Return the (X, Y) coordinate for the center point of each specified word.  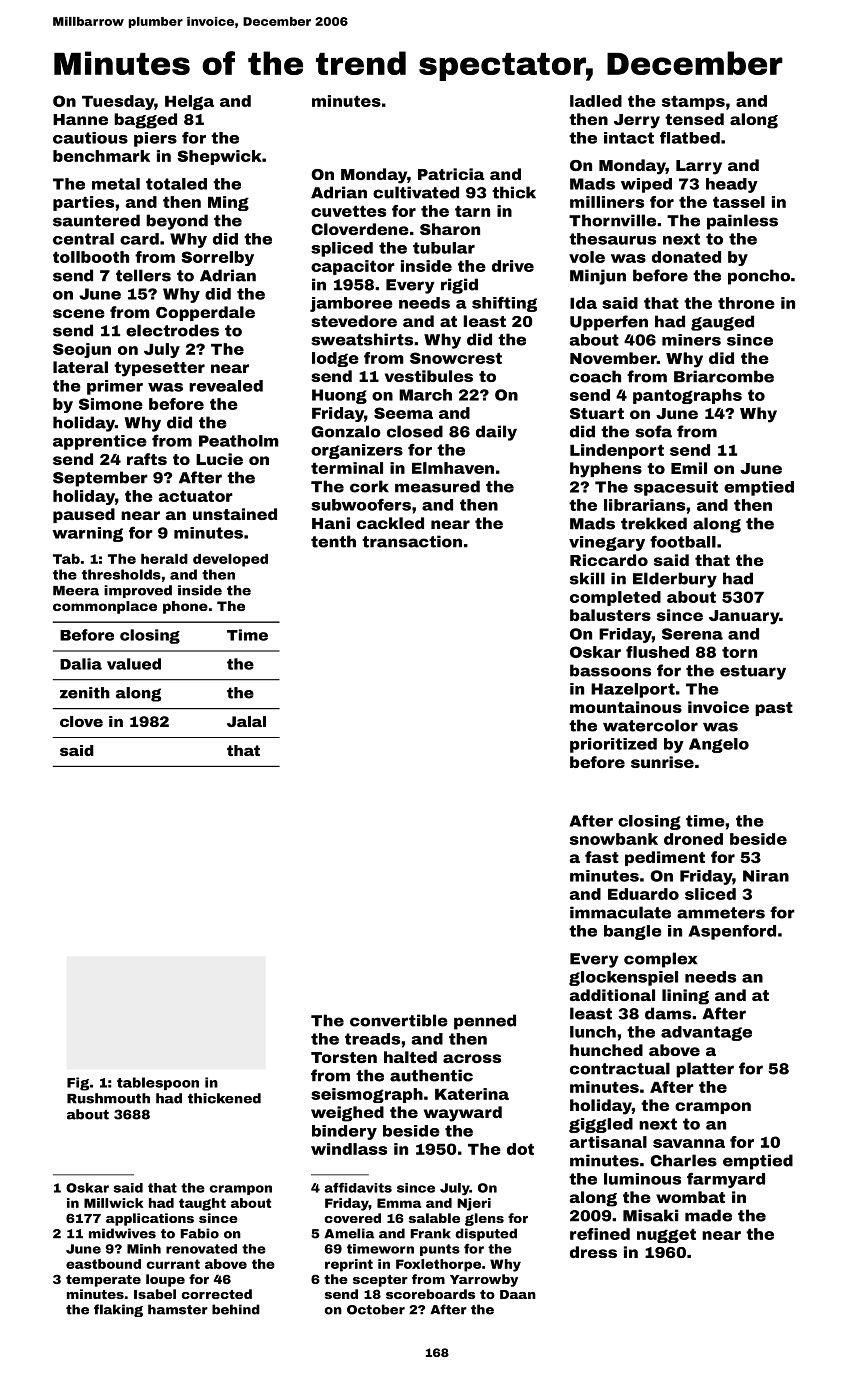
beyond (177, 222)
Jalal (246, 721)
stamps (693, 103)
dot (520, 1149)
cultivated (416, 192)
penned (485, 1022)
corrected (216, 1294)
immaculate (620, 912)
